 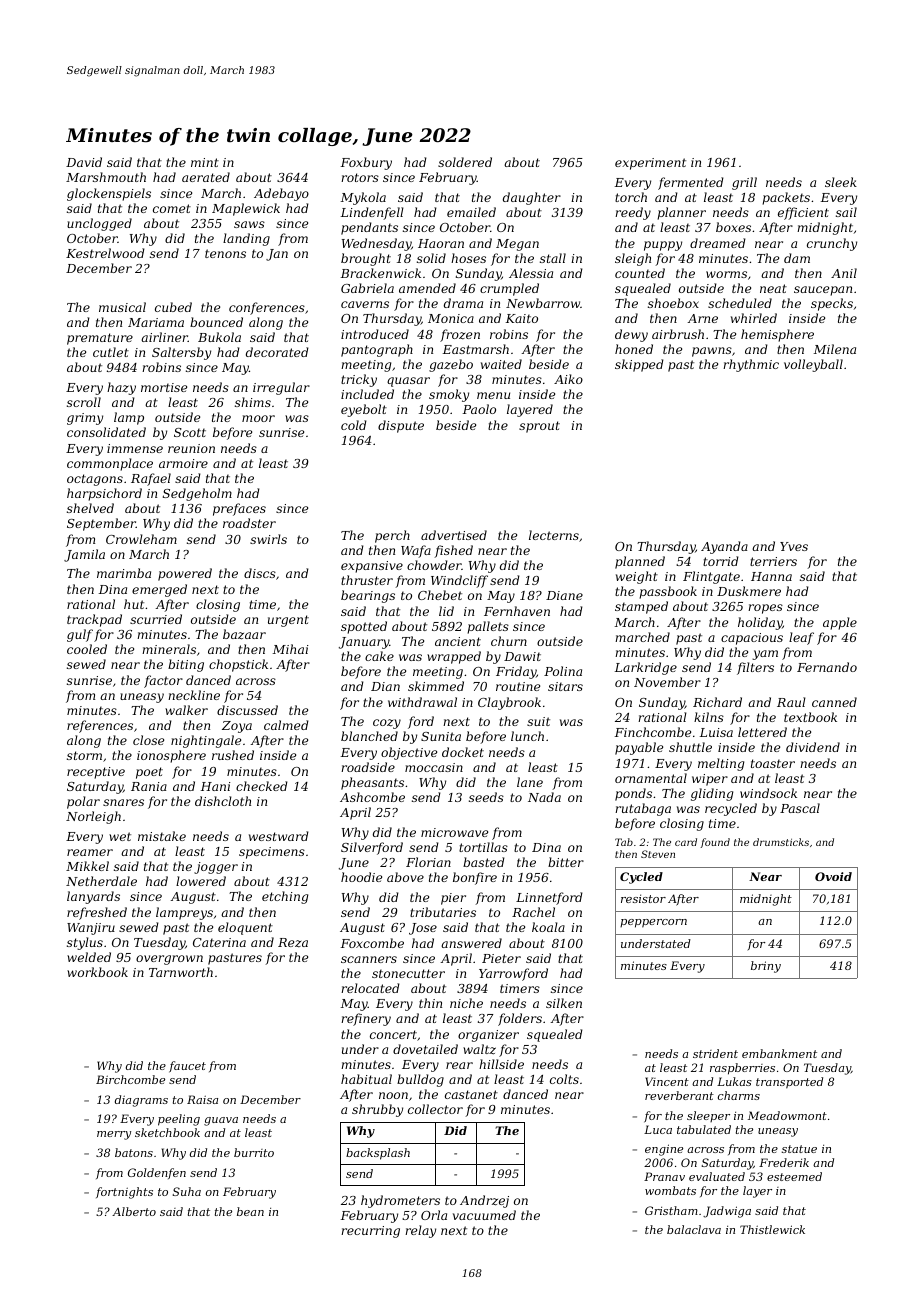 What do you see at coordinates (453, 899) in the document?
I see `pier` at bounding box center [453, 899].
